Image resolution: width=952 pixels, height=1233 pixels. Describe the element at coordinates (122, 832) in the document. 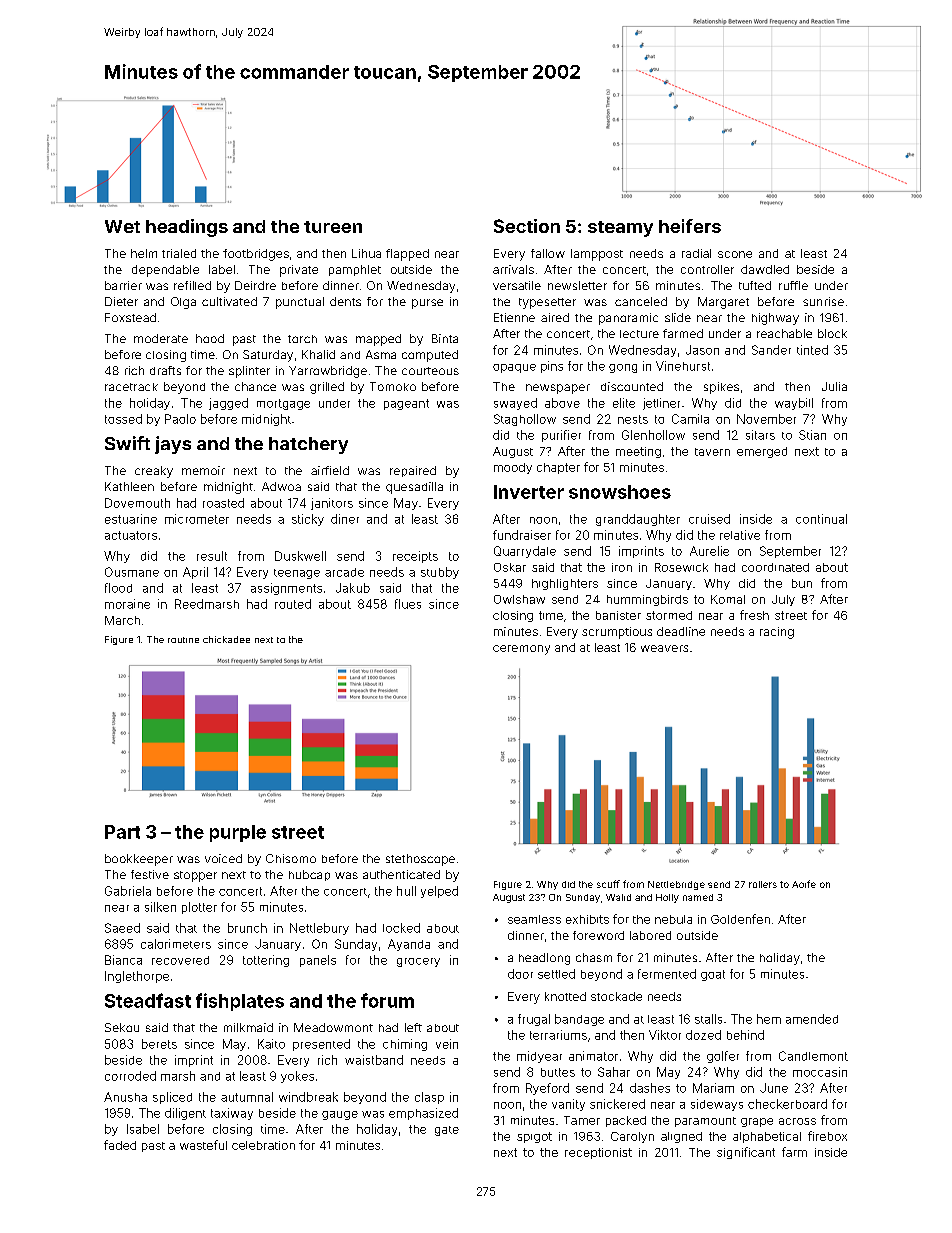

I see `Part` at that location.
